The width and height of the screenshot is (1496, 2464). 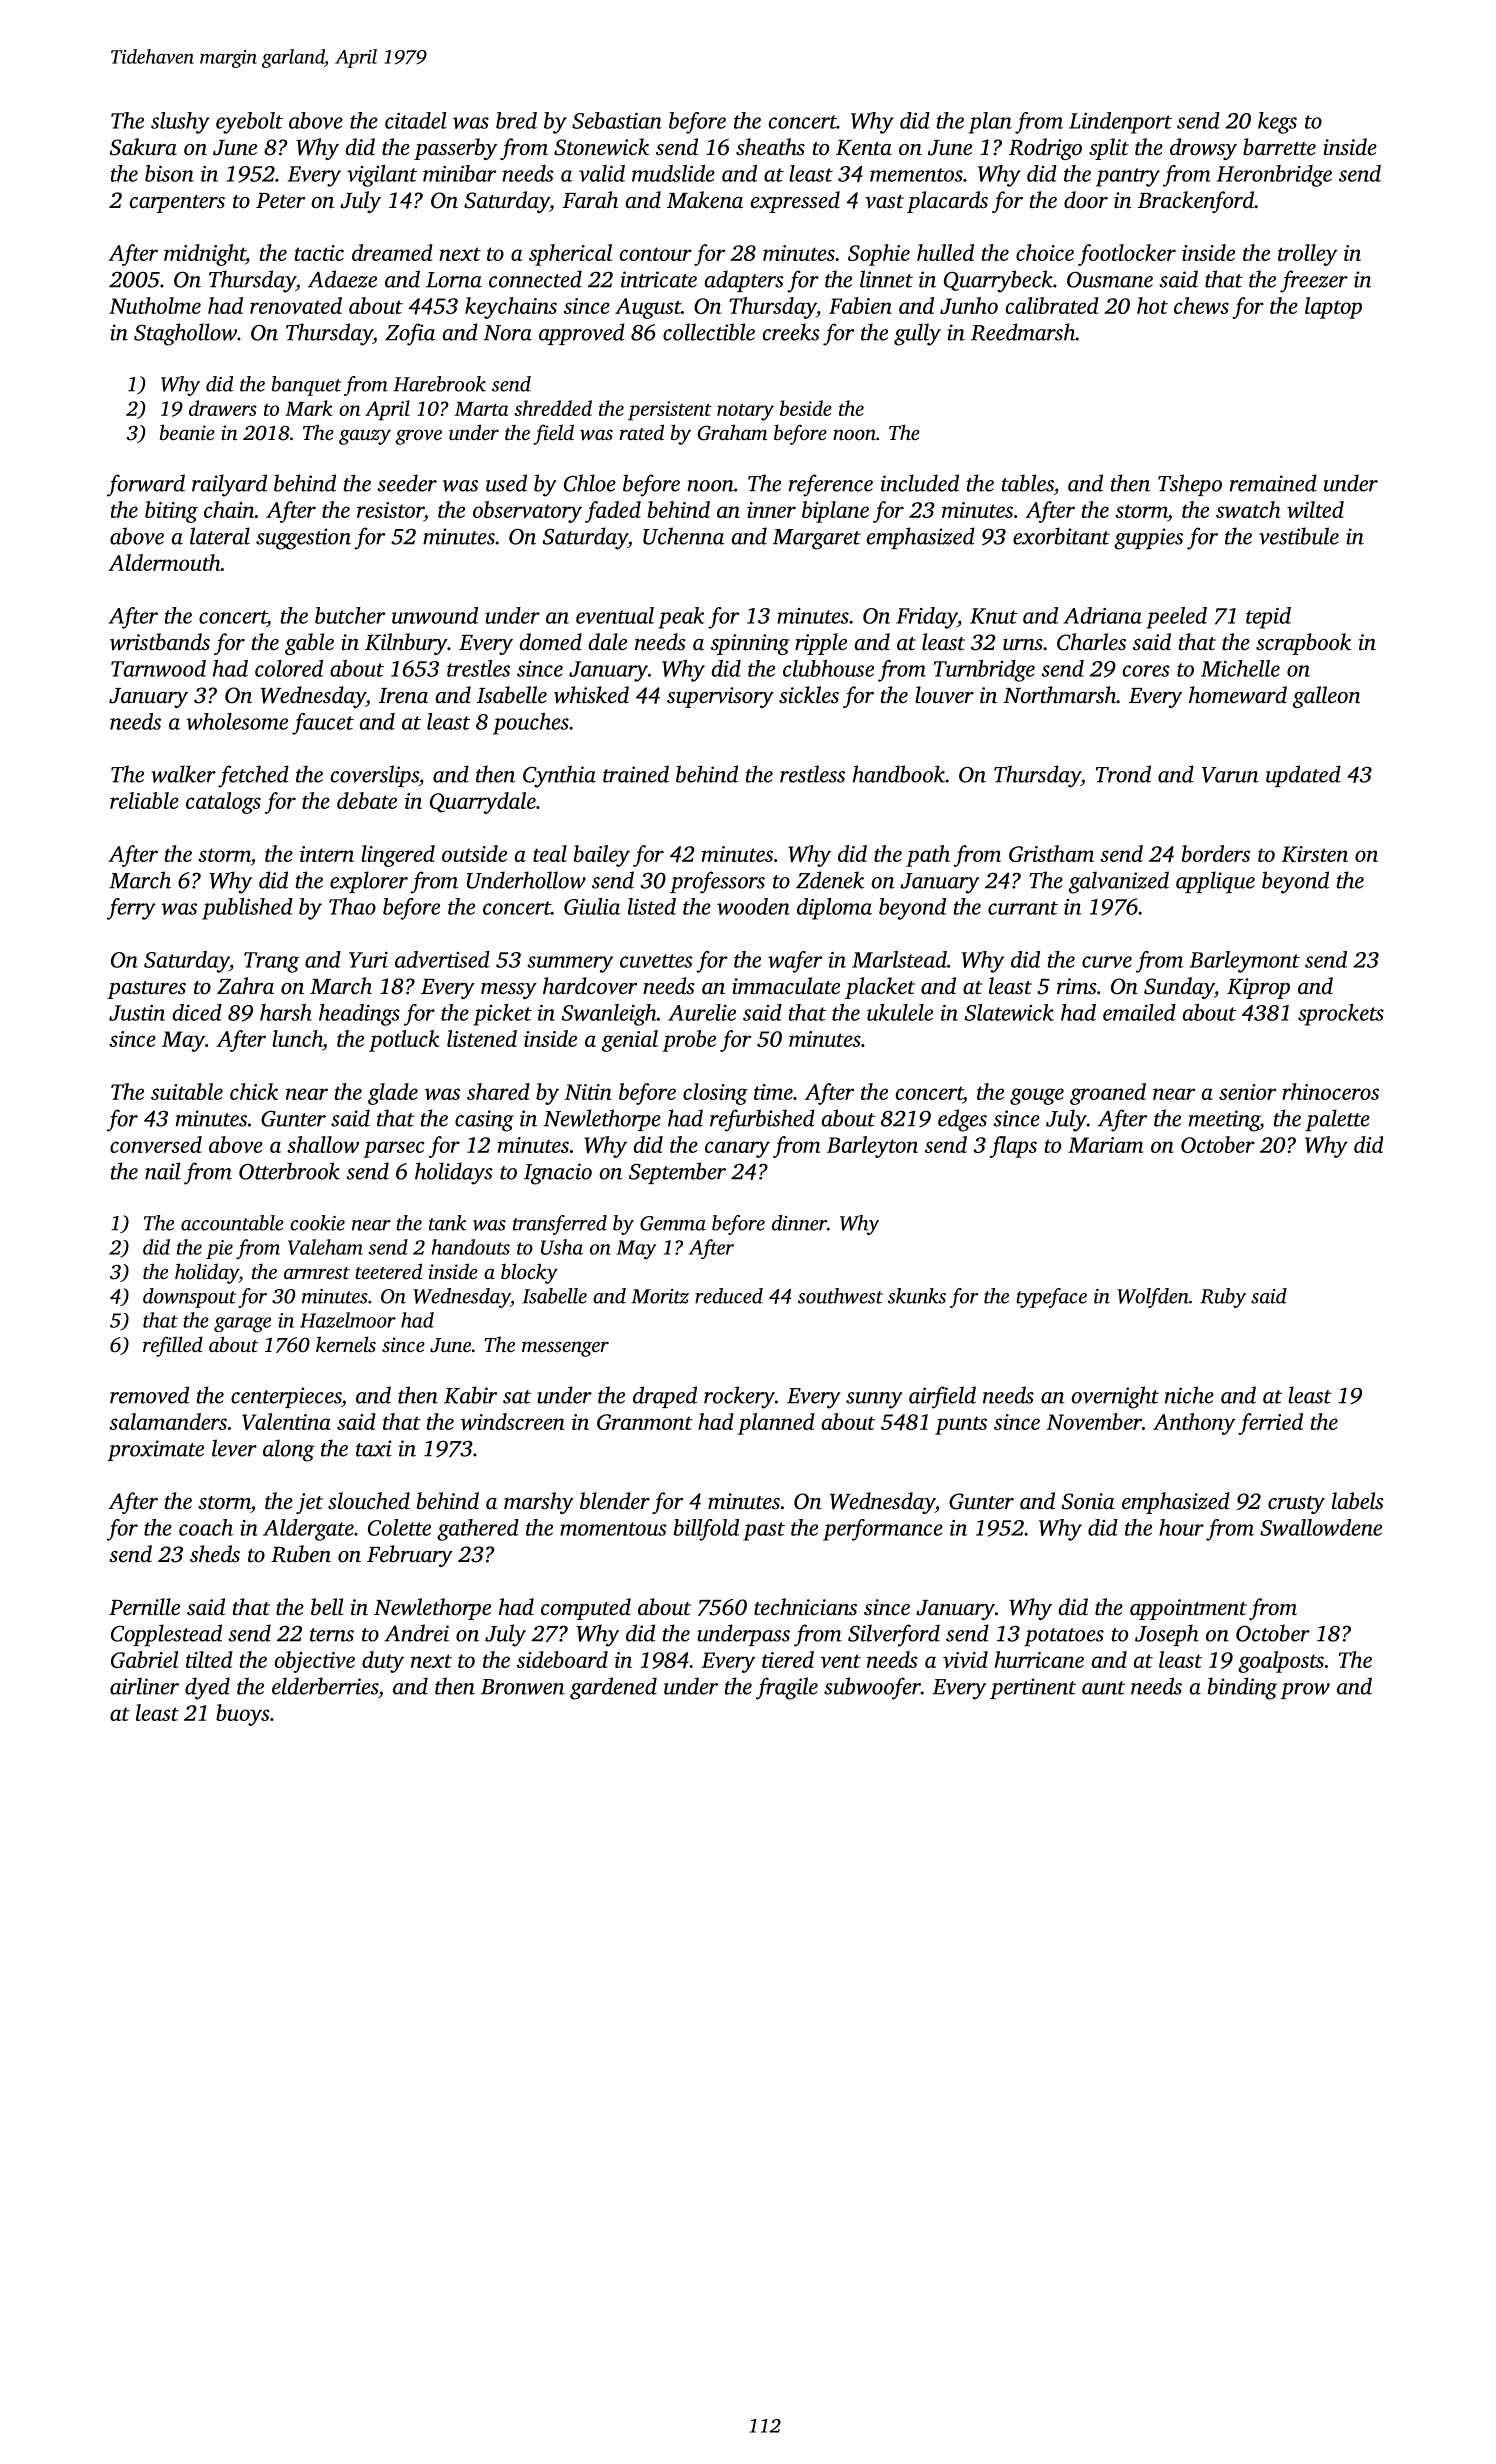 What do you see at coordinates (787, 1688) in the screenshot?
I see `fragile` at bounding box center [787, 1688].
